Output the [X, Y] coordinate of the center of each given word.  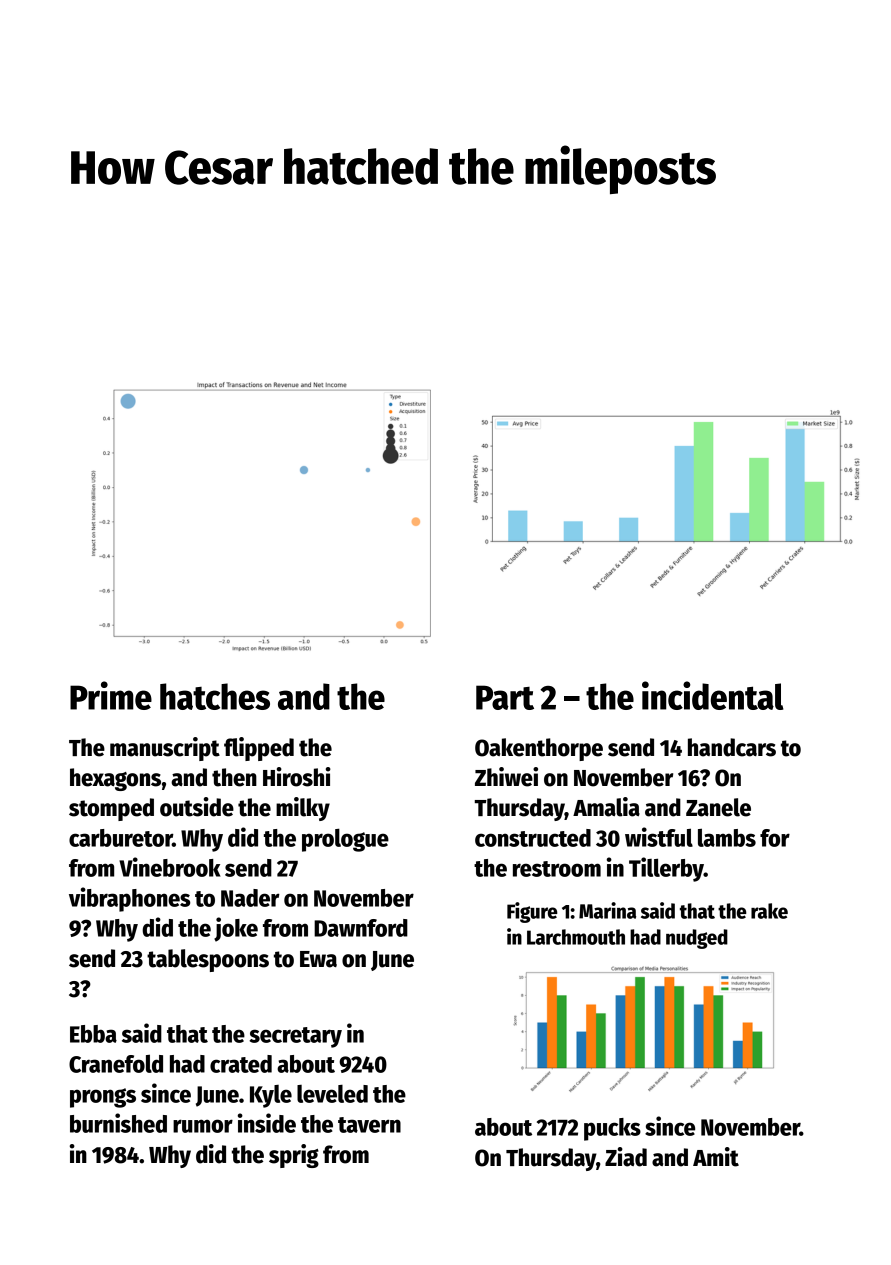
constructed [533, 838]
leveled [332, 1094]
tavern [369, 1125]
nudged [697, 939]
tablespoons [208, 960]
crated [241, 1064]
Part [505, 697]
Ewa [318, 959]
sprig [294, 1156]
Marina [607, 910]
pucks [612, 1129]
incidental [712, 695]
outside [197, 807]
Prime [111, 695]
